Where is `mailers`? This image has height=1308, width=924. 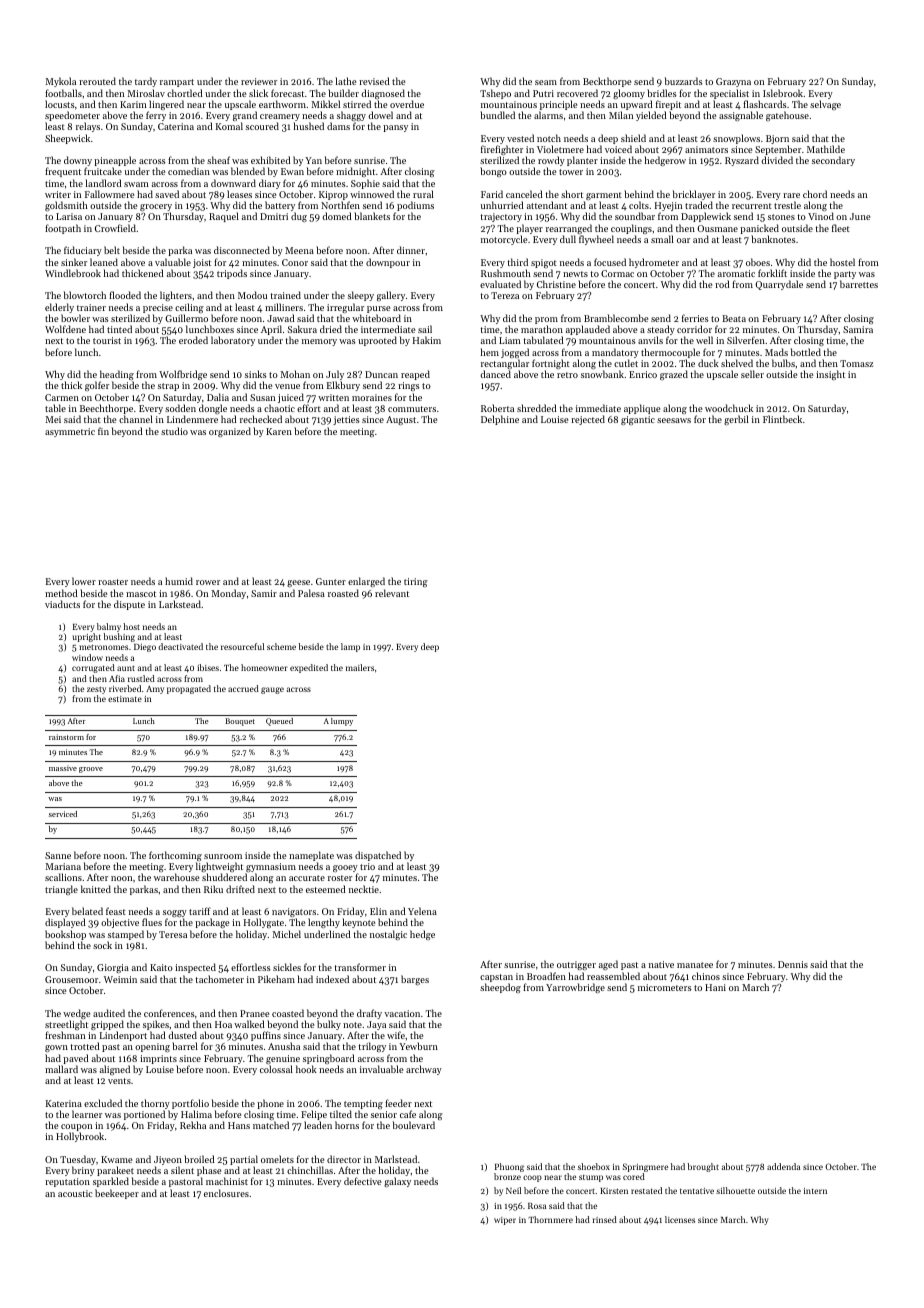
mailers is located at coordinates (360, 667).
